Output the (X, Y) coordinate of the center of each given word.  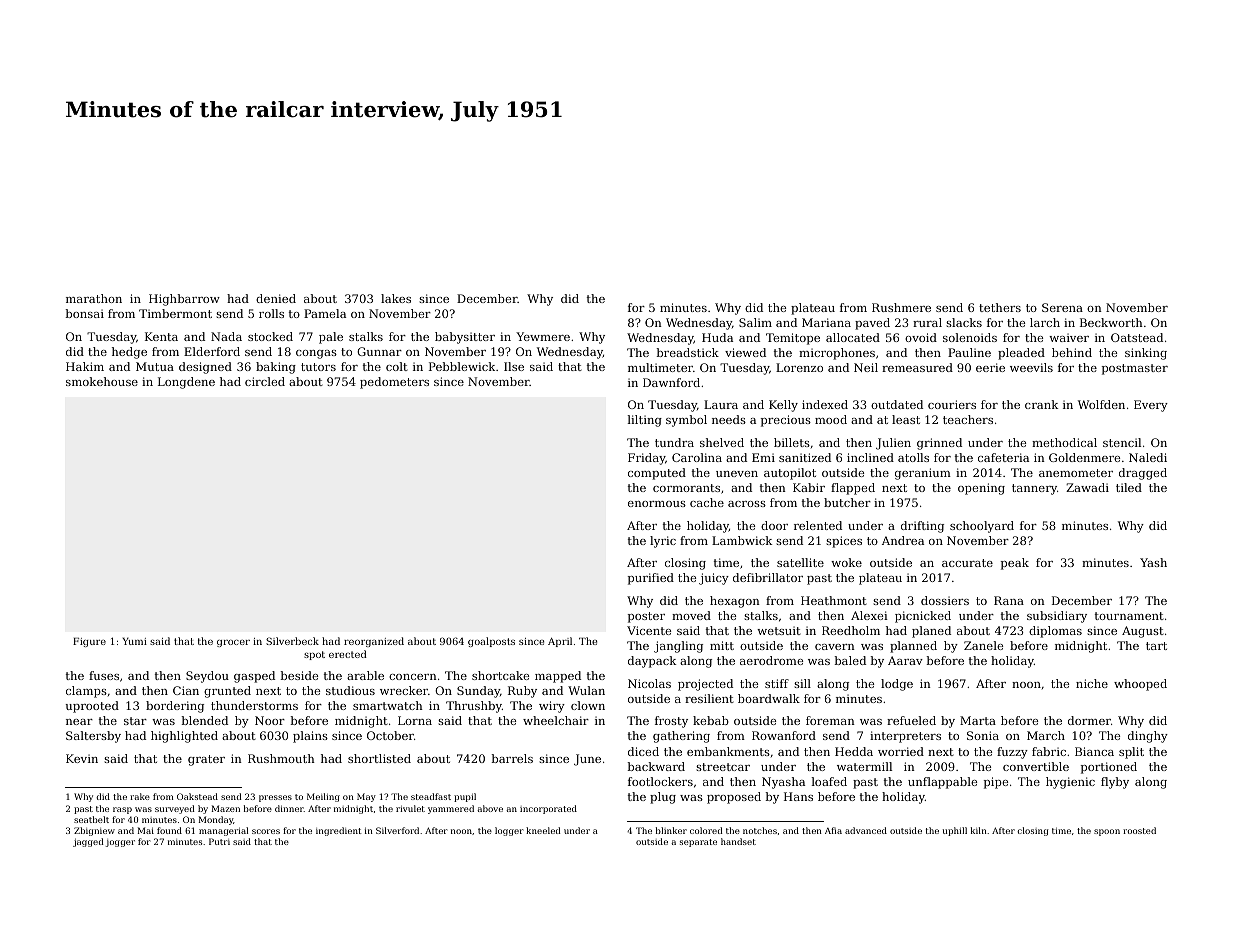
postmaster (1135, 369)
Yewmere (543, 336)
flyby (1115, 783)
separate (698, 843)
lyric (663, 542)
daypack (652, 662)
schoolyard (982, 527)
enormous (657, 504)
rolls (271, 313)
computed (657, 474)
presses (275, 798)
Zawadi (1087, 487)
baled (850, 660)
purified (651, 579)
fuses (104, 675)
